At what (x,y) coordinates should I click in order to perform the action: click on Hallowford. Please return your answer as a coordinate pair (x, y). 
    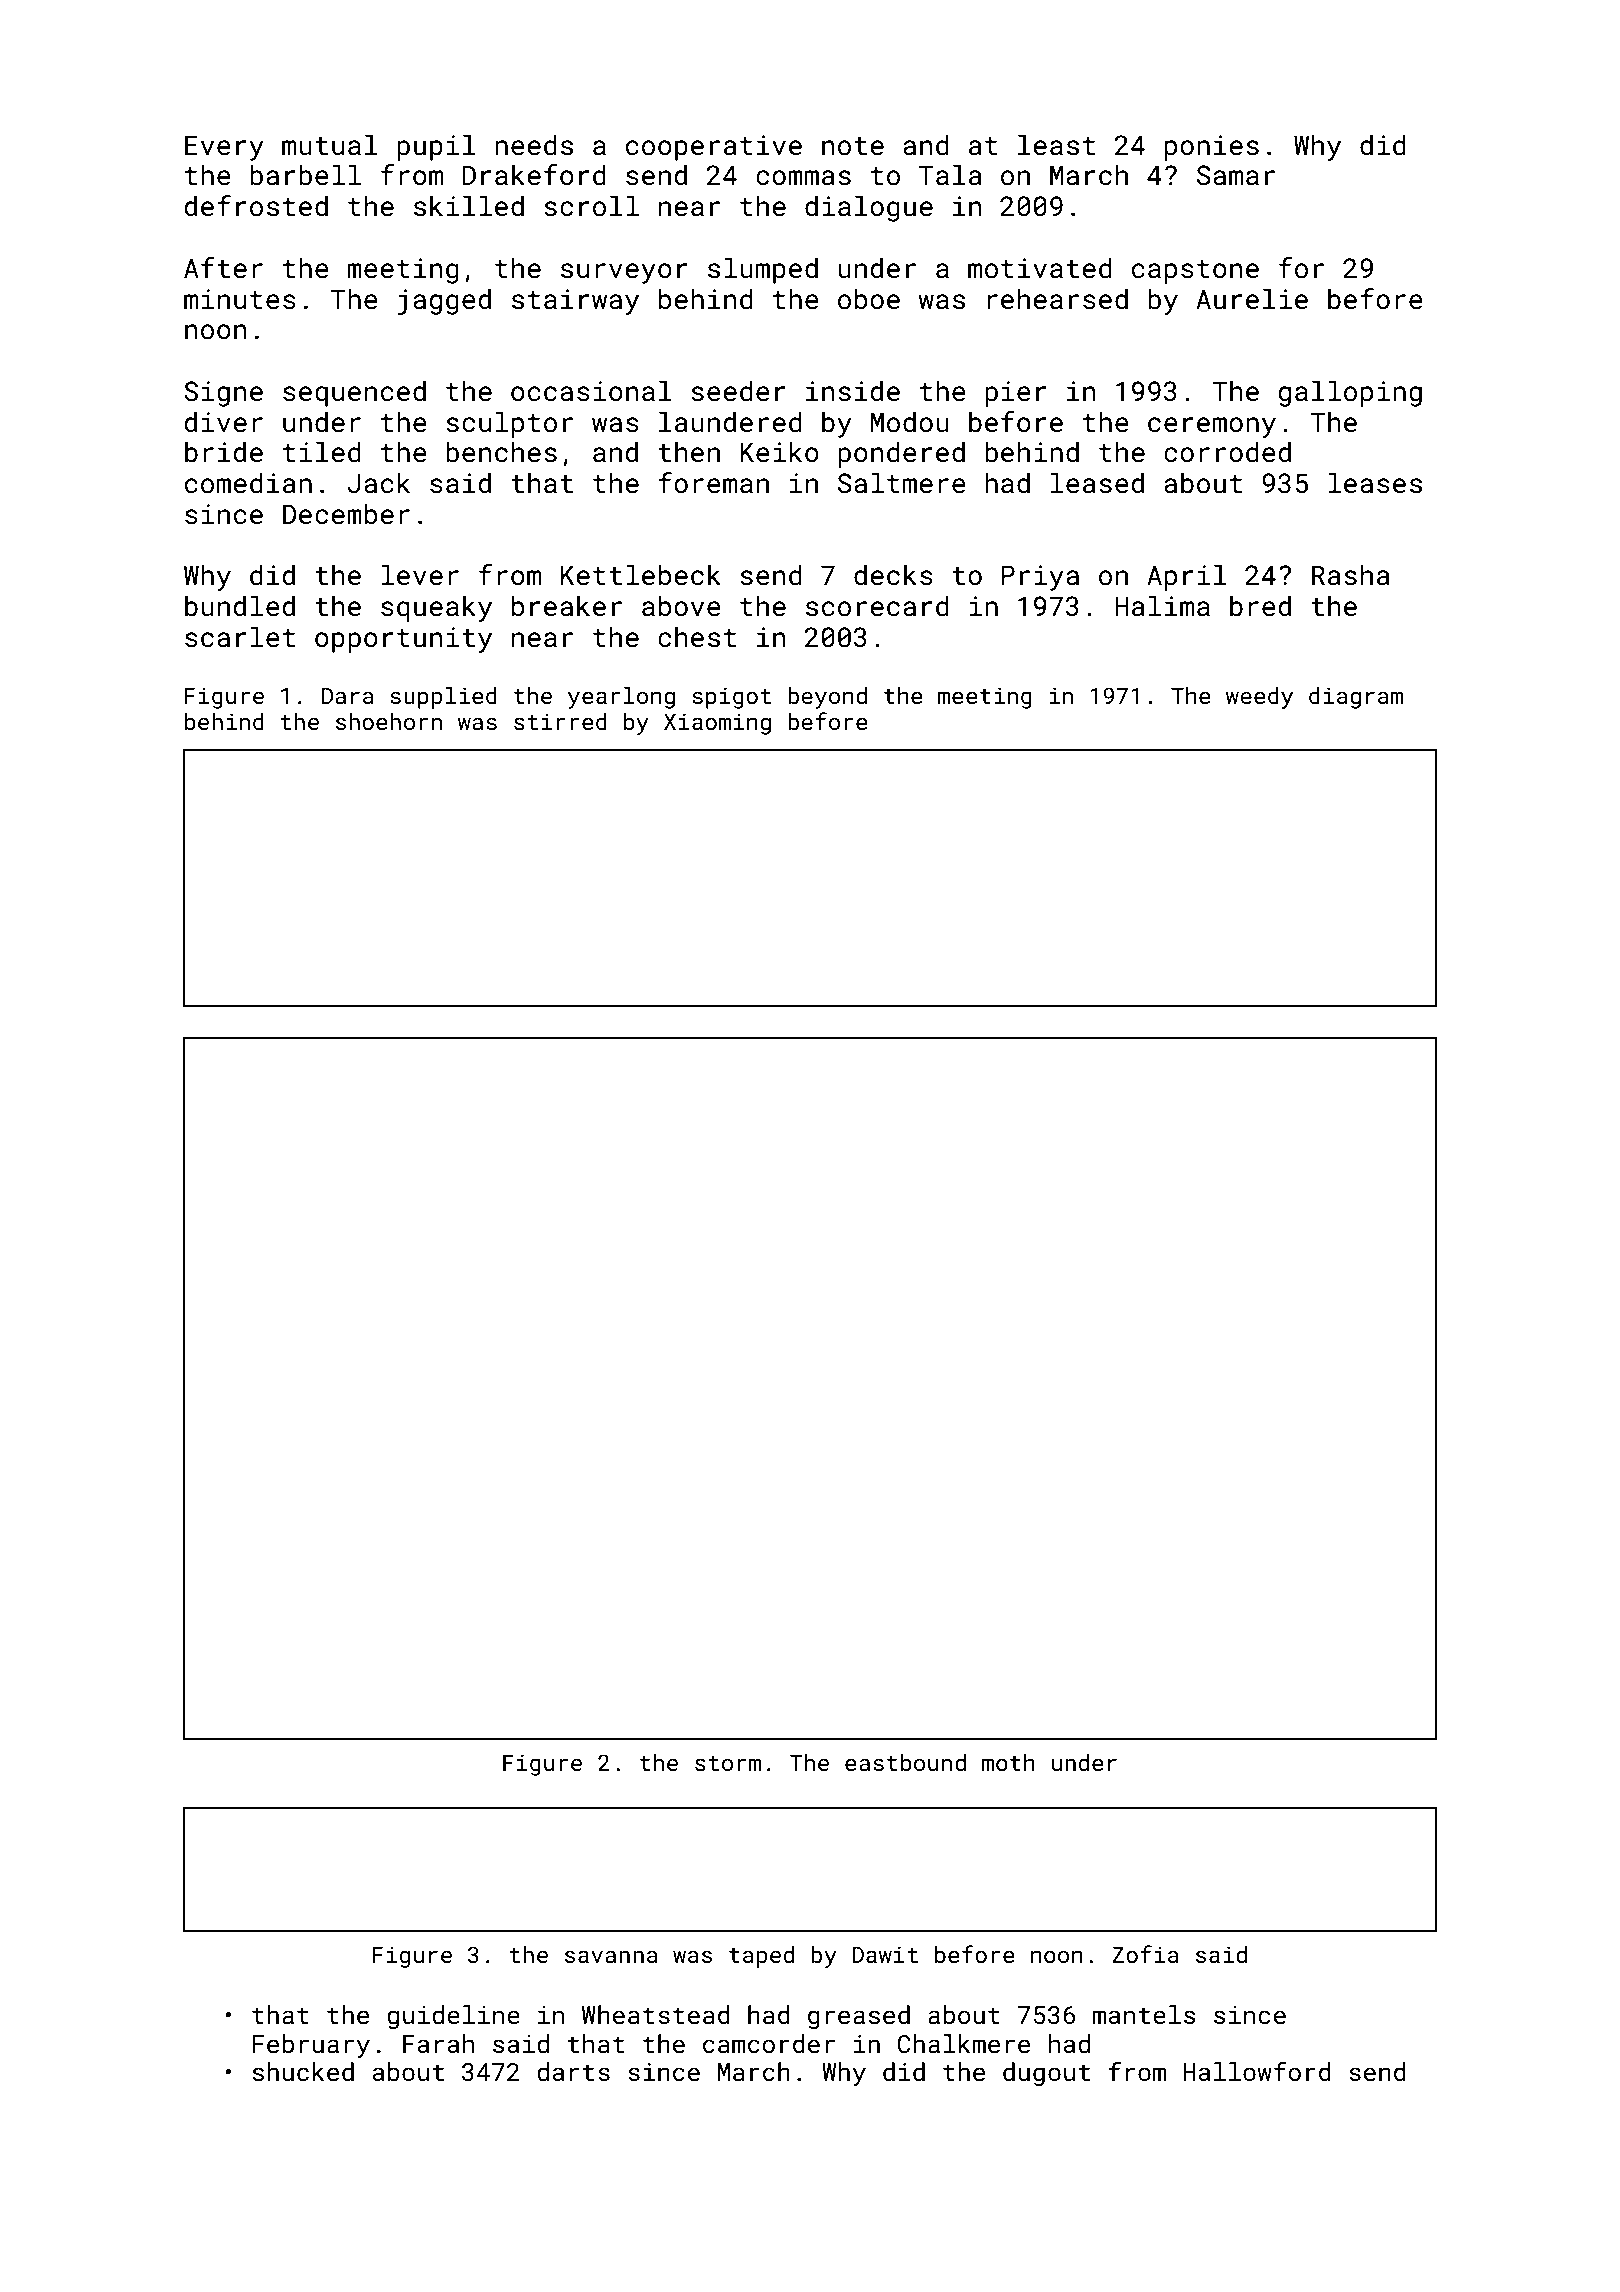
    Looking at the image, I should click on (1257, 2071).
